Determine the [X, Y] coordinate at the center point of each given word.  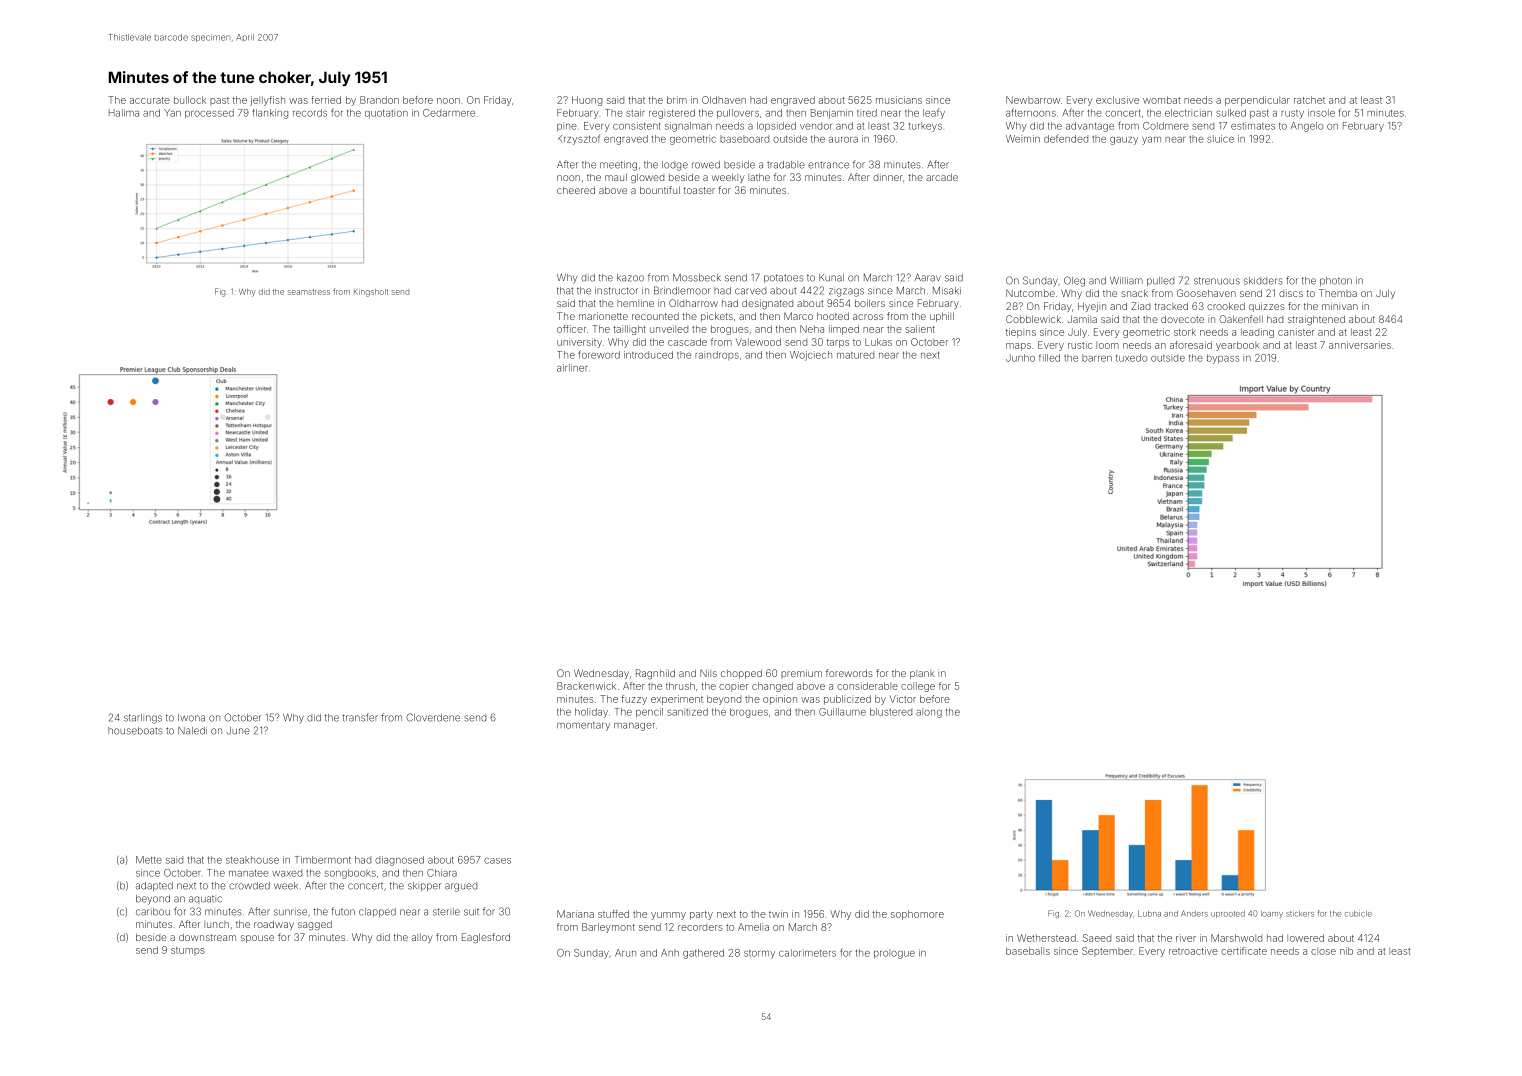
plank [922, 674]
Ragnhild [655, 674]
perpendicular [1257, 101]
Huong [587, 101]
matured [855, 355]
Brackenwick [586, 686]
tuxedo [1131, 358]
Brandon [379, 100]
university [579, 343]
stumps [188, 951]
